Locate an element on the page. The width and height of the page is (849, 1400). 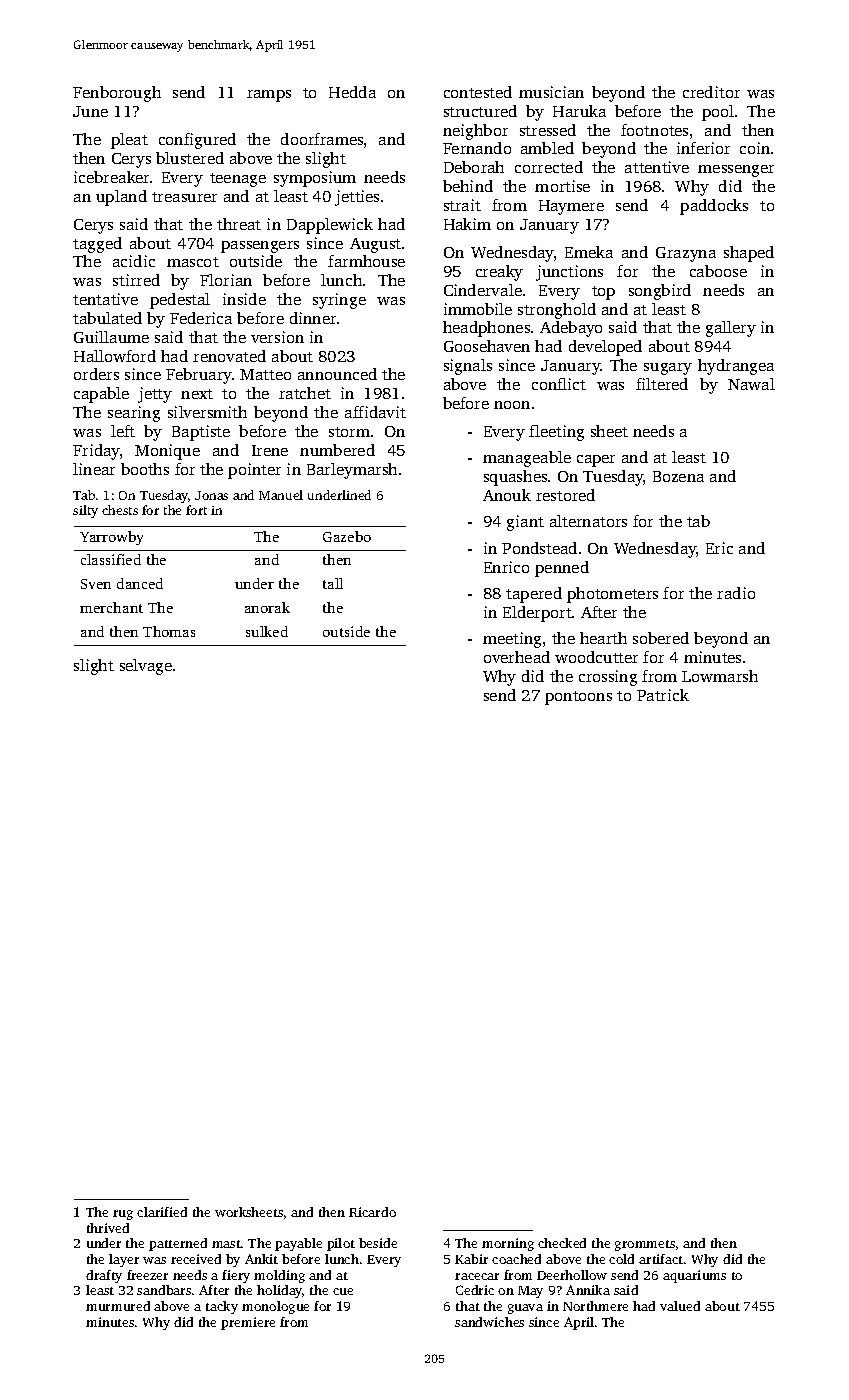
monologue is located at coordinates (275, 1307).
